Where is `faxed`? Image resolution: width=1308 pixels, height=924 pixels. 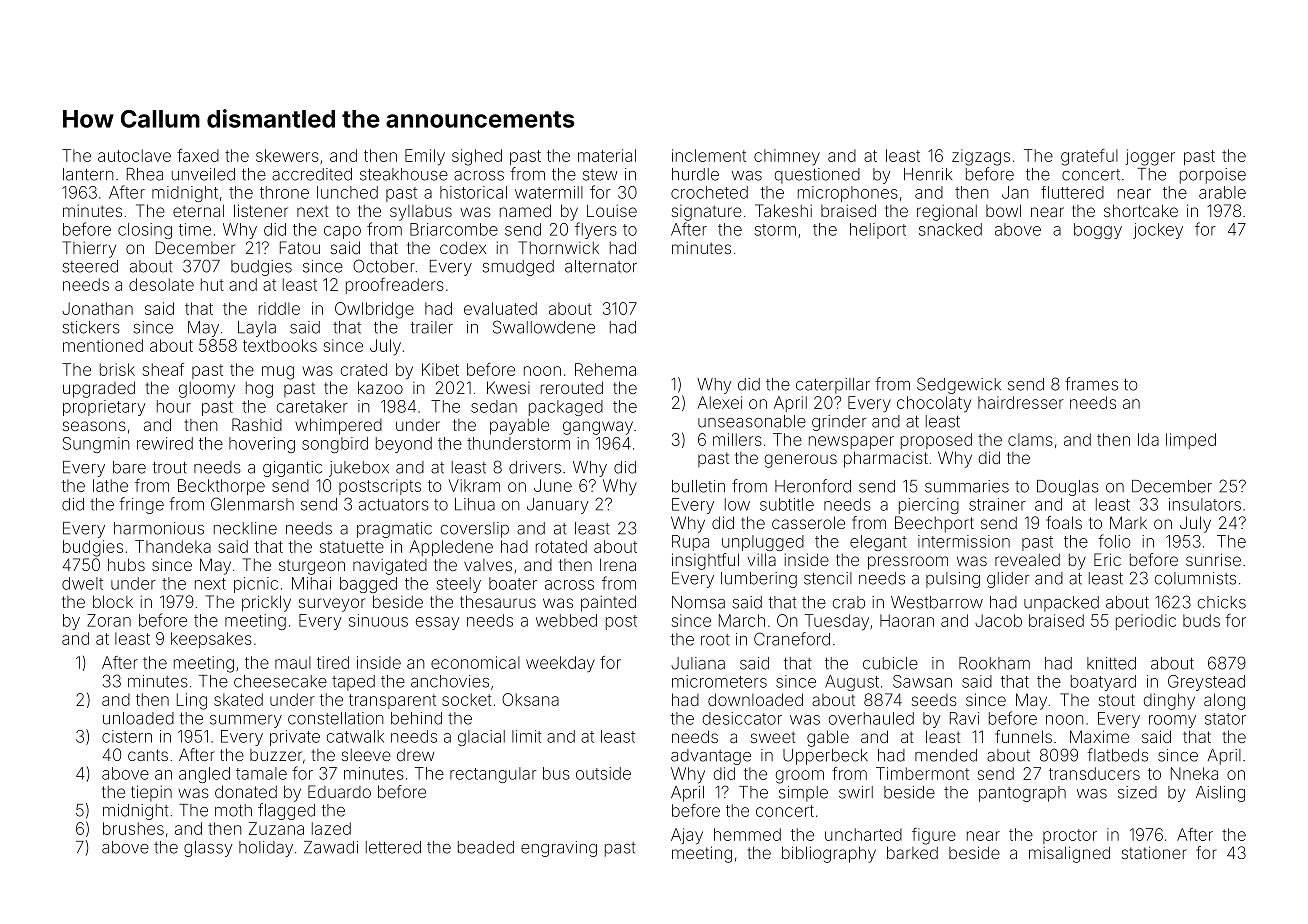 faxed is located at coordinates (198, 155).
